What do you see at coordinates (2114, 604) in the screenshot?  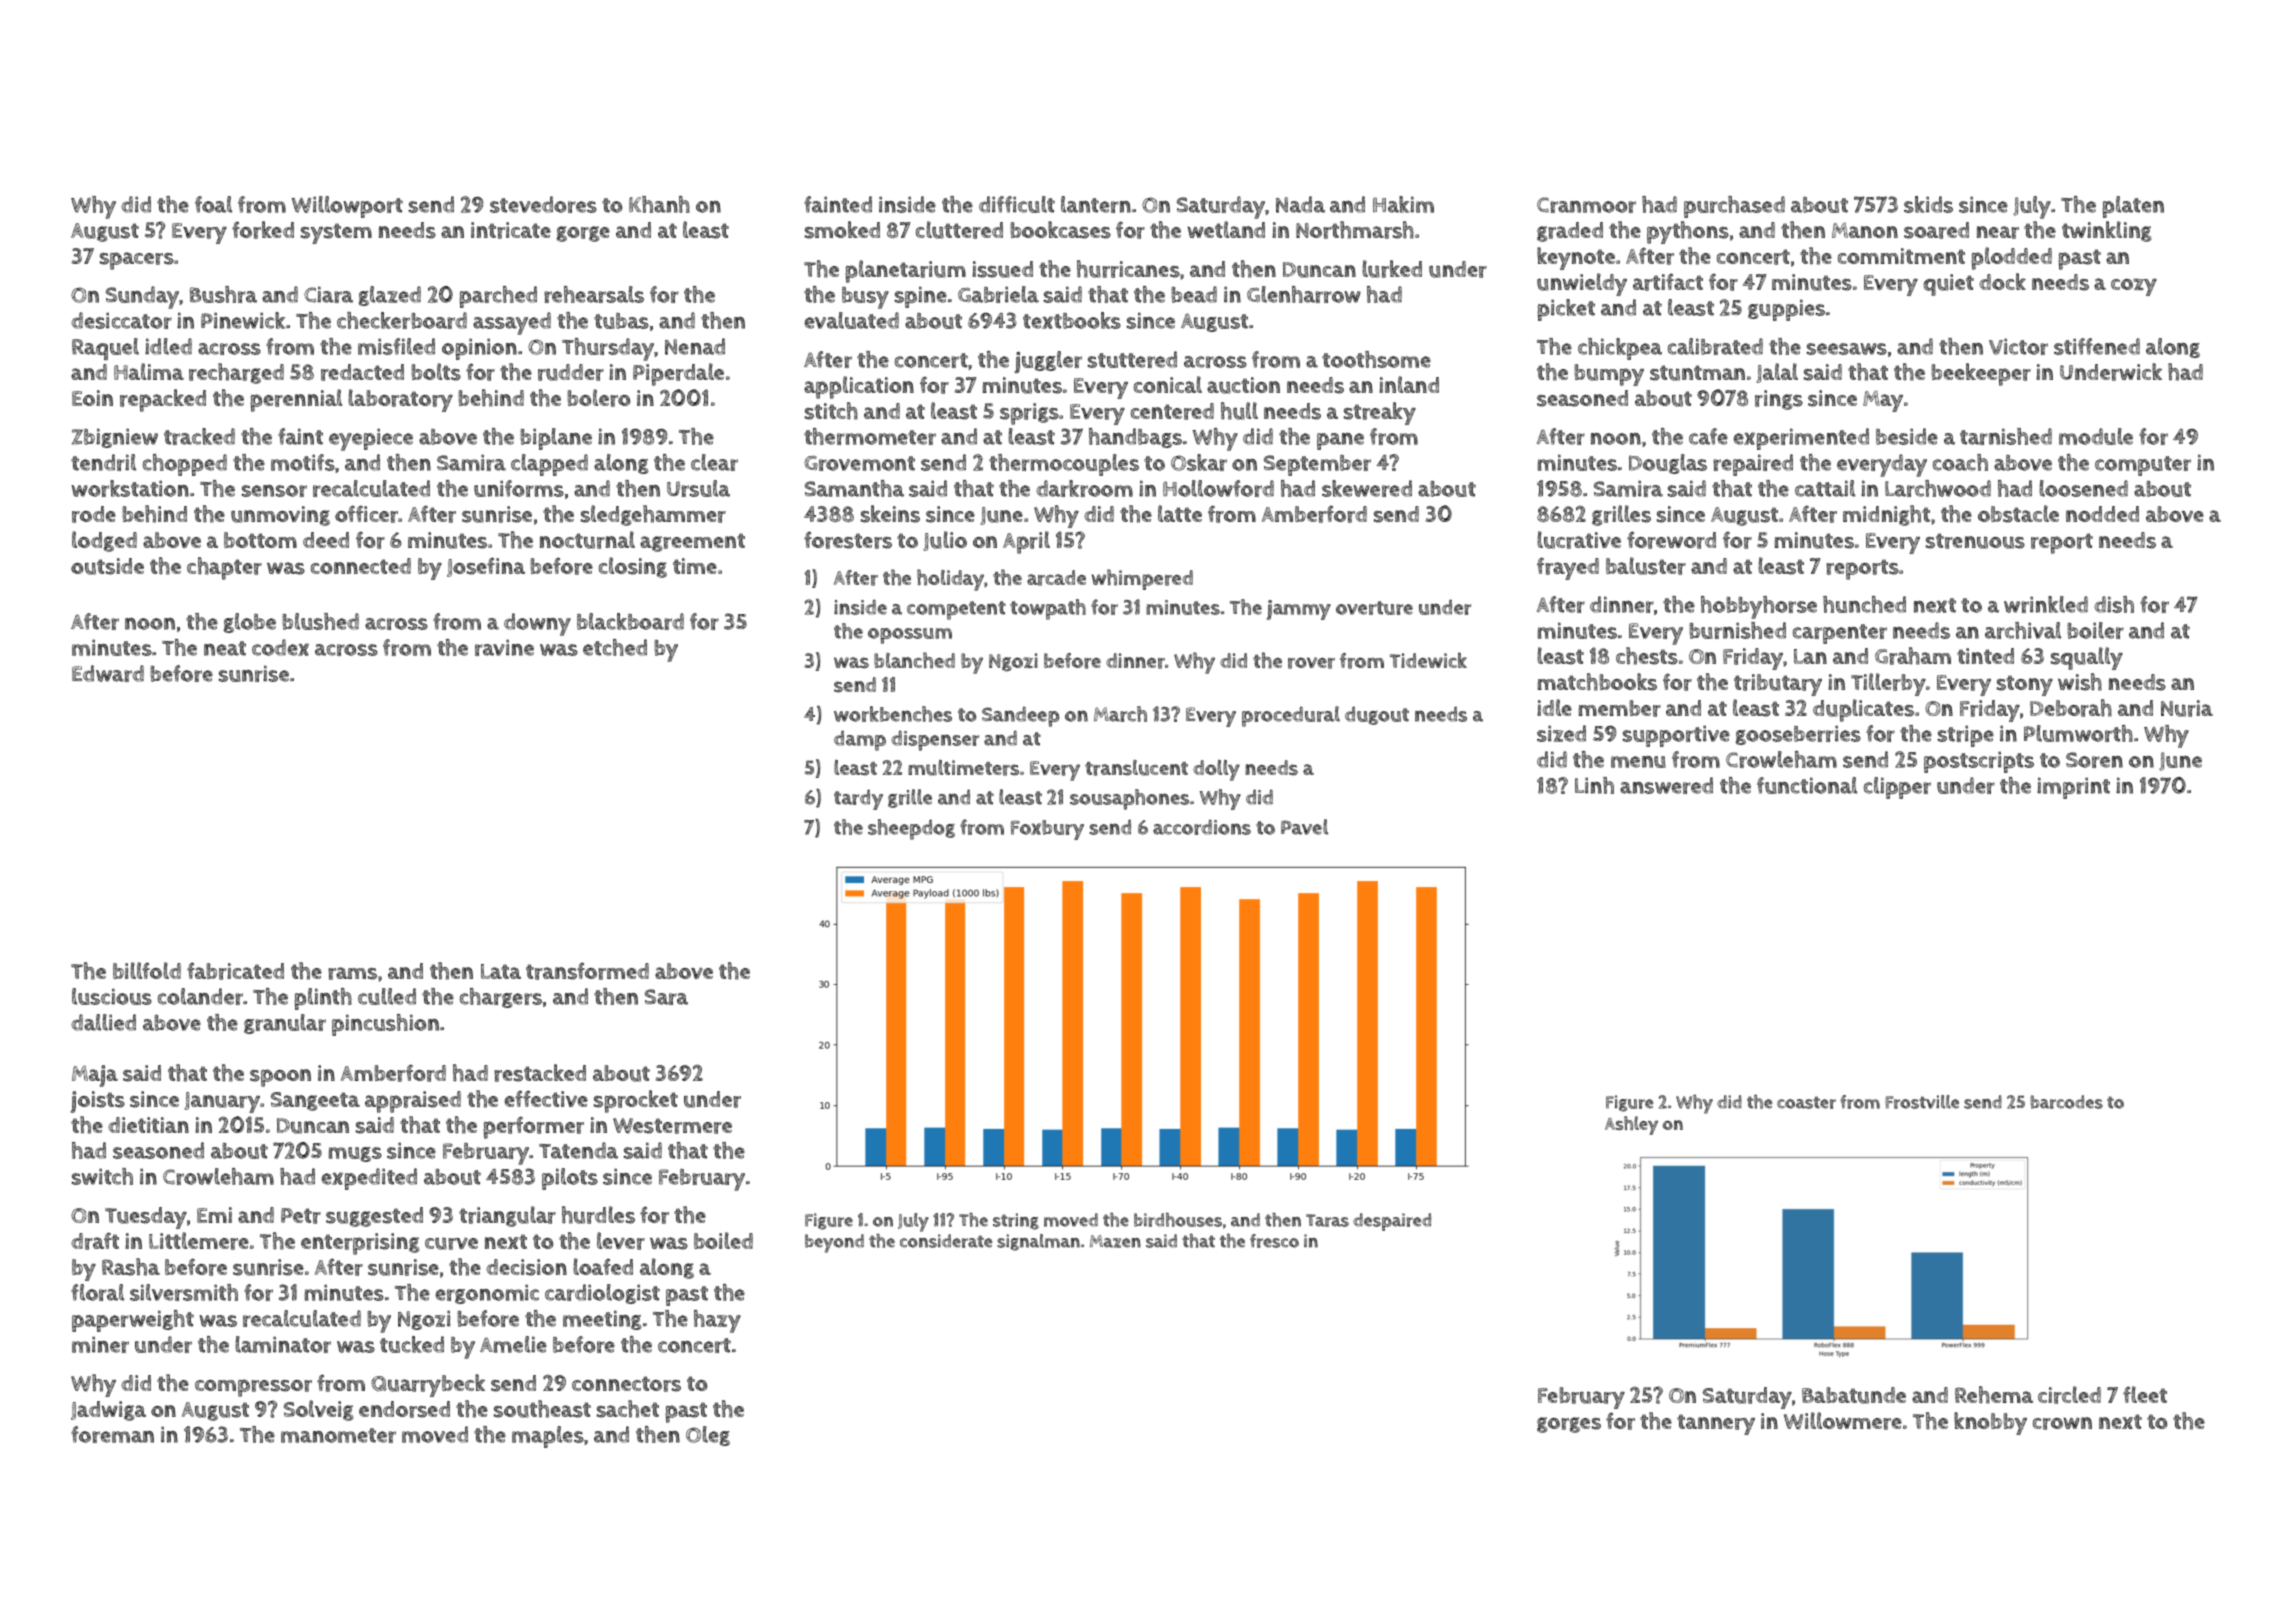 I see `dish` at bounding box center [2114, 604].
